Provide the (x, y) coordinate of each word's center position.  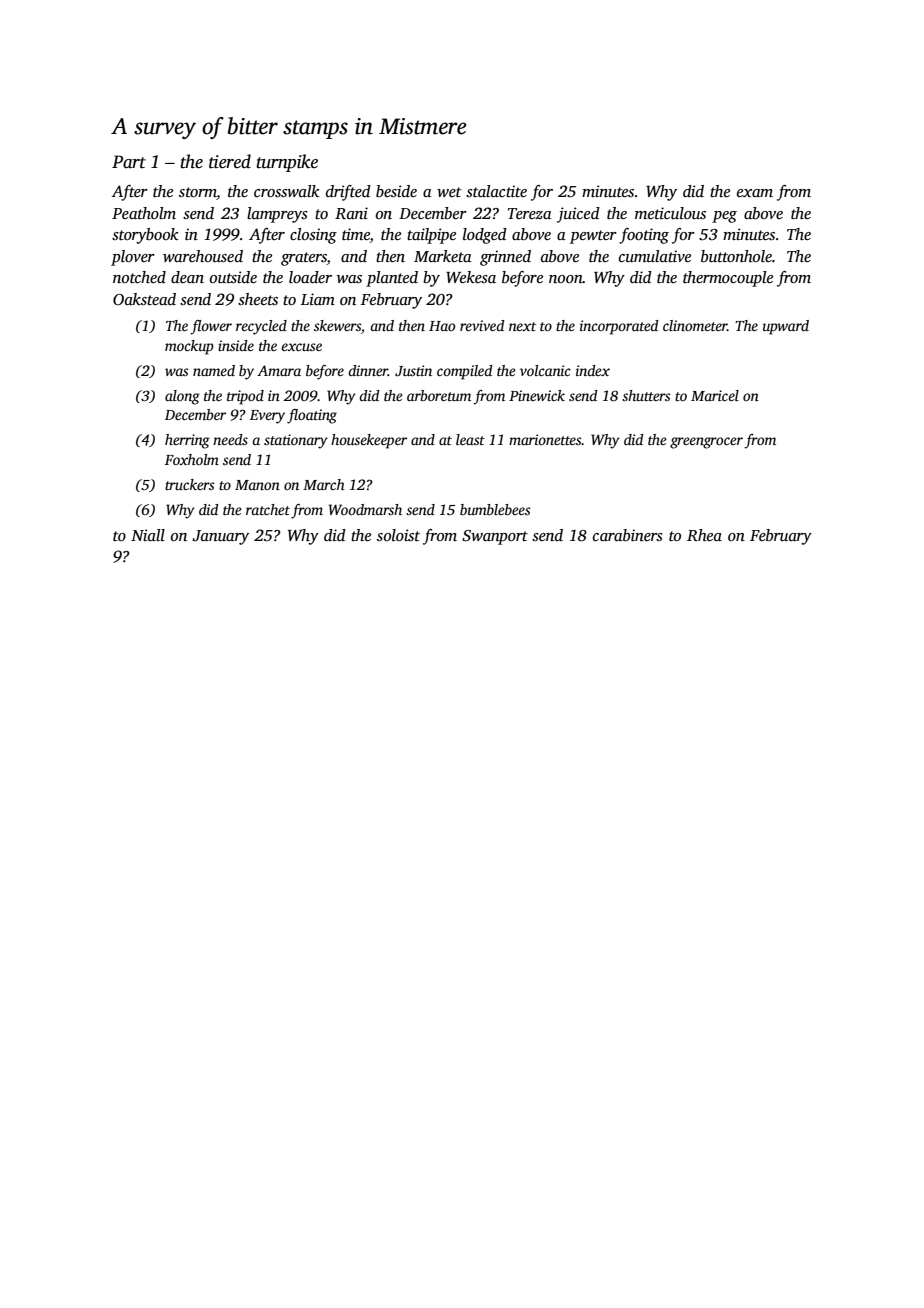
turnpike (287, 163)
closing (313, 236)
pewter (593, 237)
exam (755, 193)
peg (724, 217)
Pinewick (537, 395)
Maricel (715, 395)
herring (187, 441)
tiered (230, 161)
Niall (148, 535)
